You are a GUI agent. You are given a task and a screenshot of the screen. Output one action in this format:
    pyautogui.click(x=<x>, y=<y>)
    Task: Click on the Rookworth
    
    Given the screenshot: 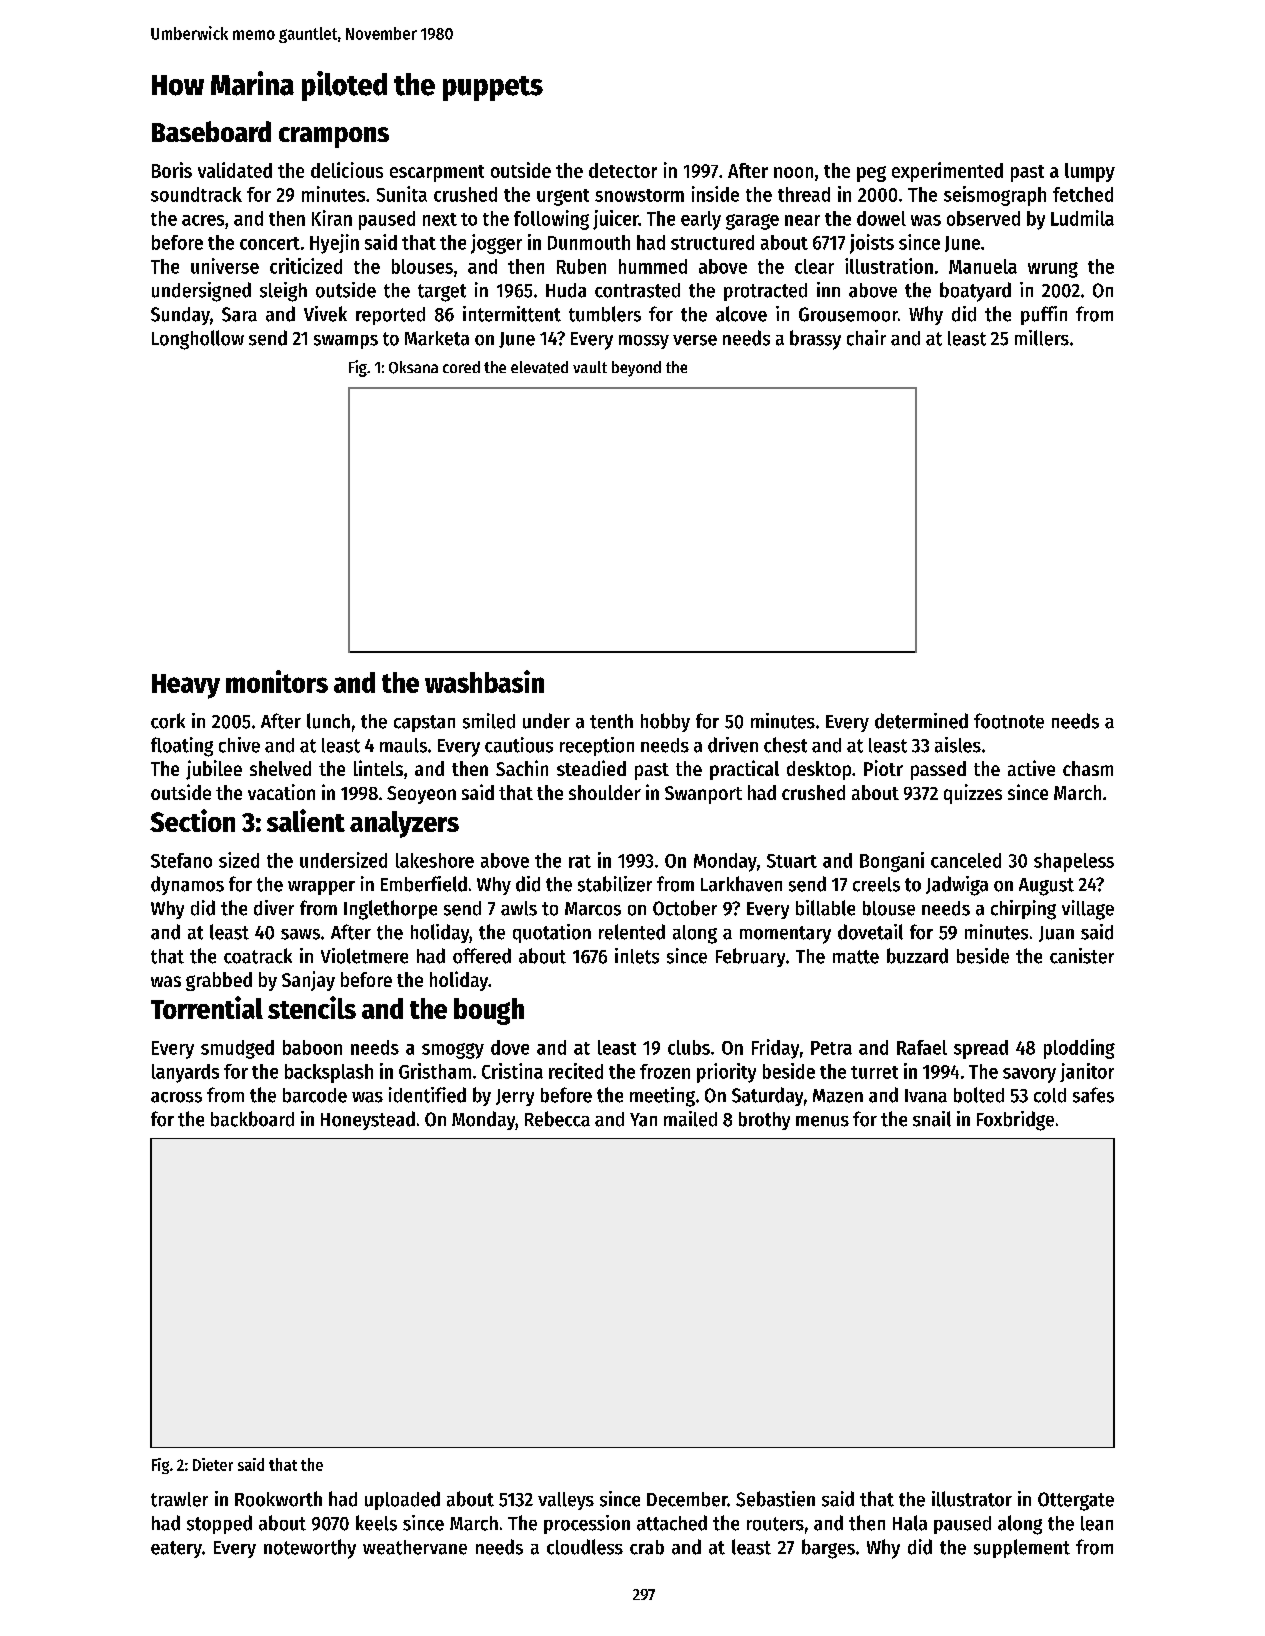 What is the action you would take?
    pyautogui.click(x=278, y=1499)
